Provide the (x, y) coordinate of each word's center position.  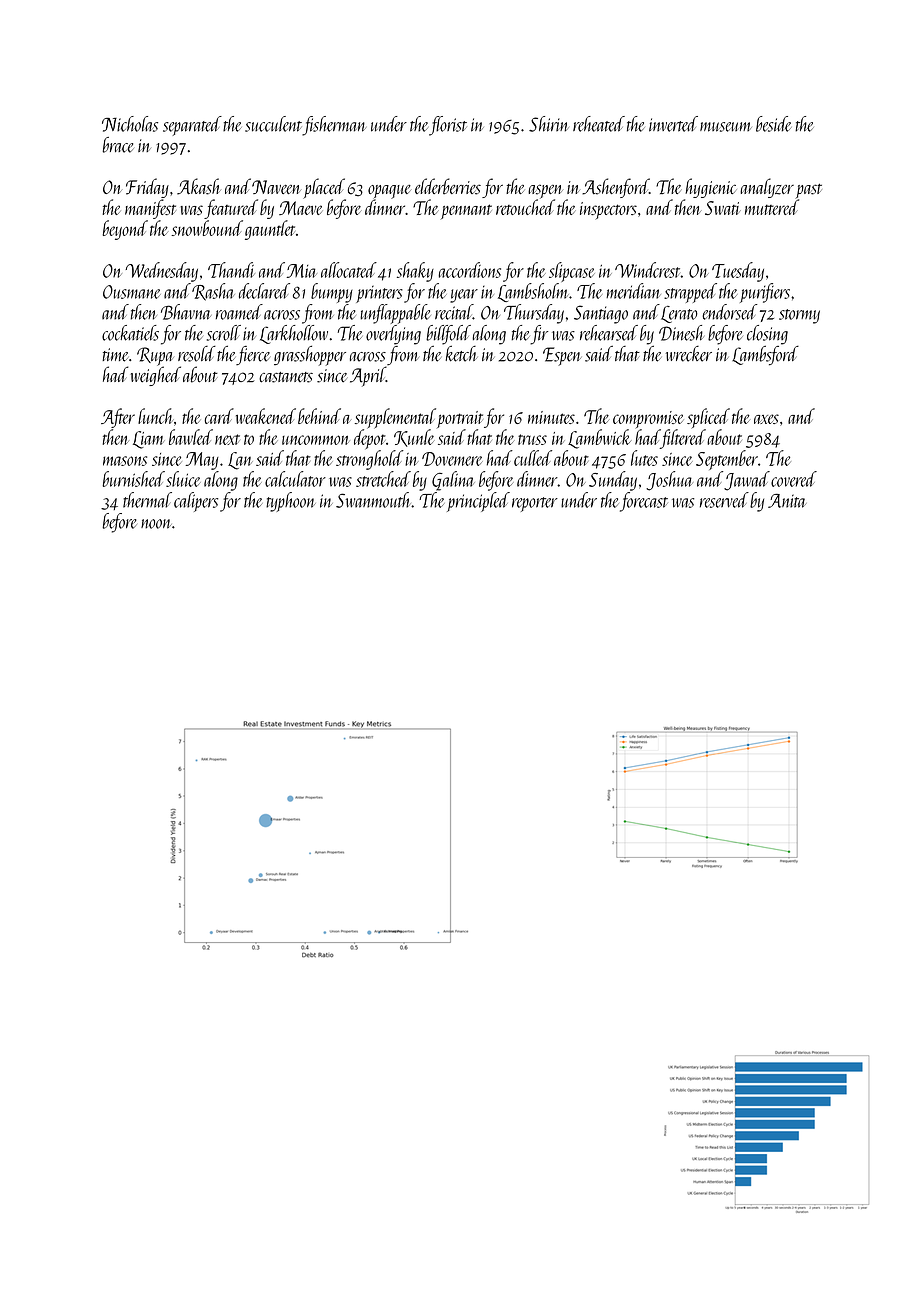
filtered (683, 439)
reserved (724, 500)
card (219, 416)
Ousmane (132, 292)
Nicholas (130, 124)
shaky (415, 272)
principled (478, 502)
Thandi (231, 270)
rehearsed (609, 333)
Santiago (601, 314)
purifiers (765, 293)
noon (156, 524)
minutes (551, 417)
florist (448, 126)
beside (774, 124)
